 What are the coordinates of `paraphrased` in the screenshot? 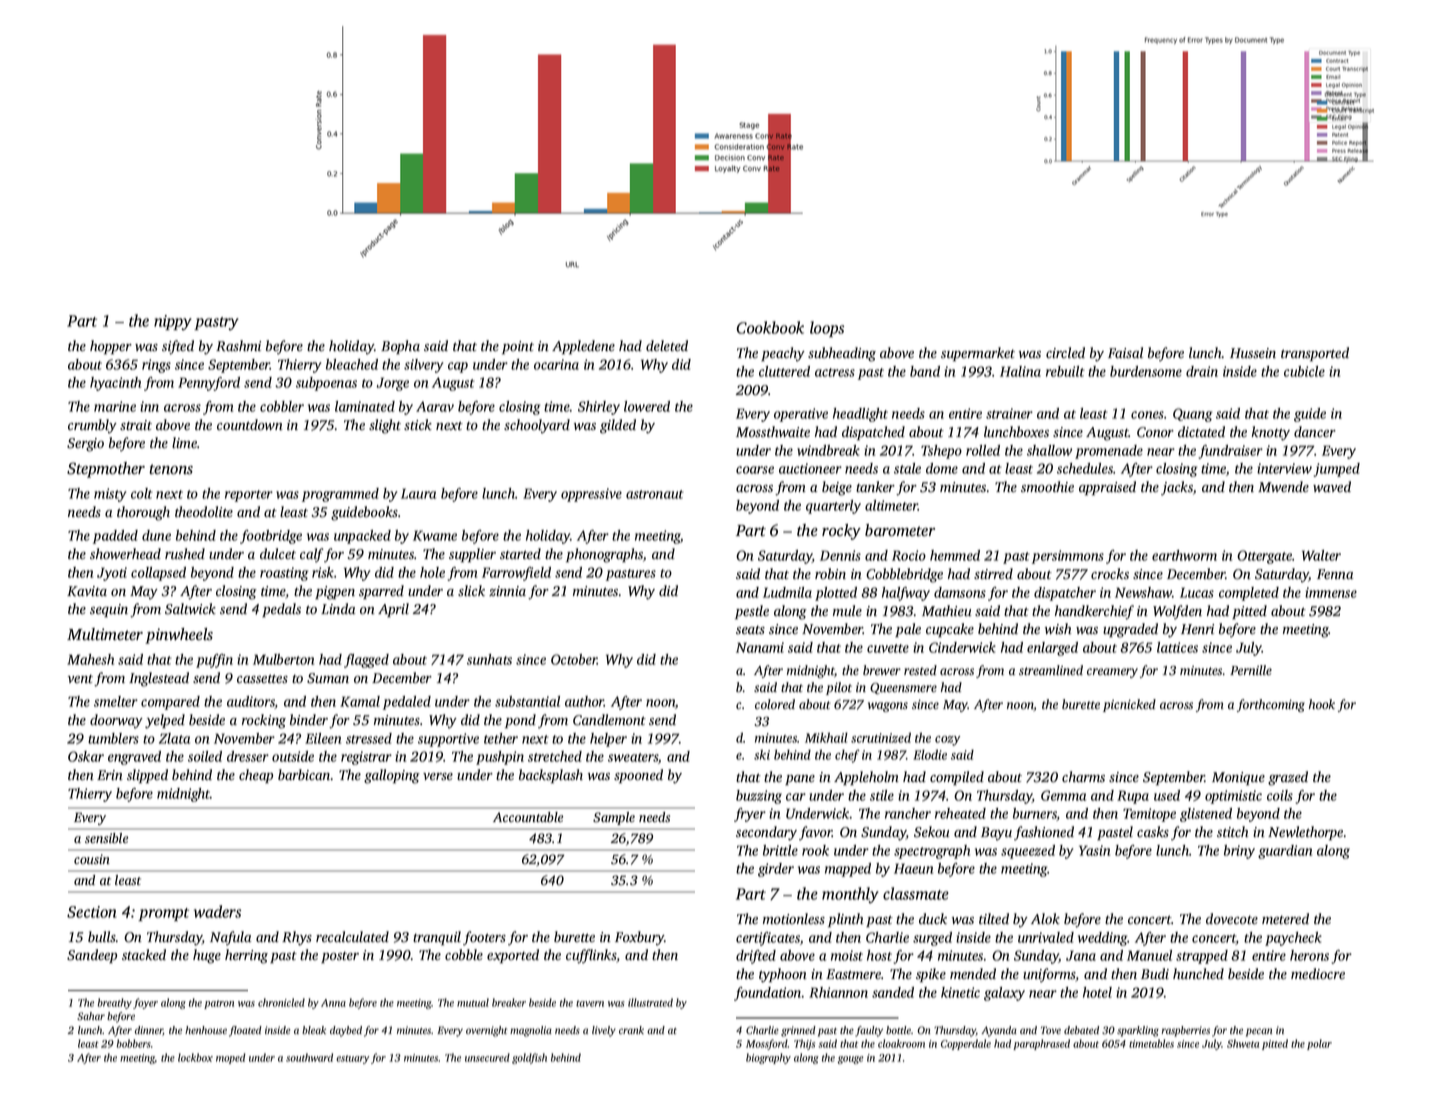 It's located at (1041, 1044).
